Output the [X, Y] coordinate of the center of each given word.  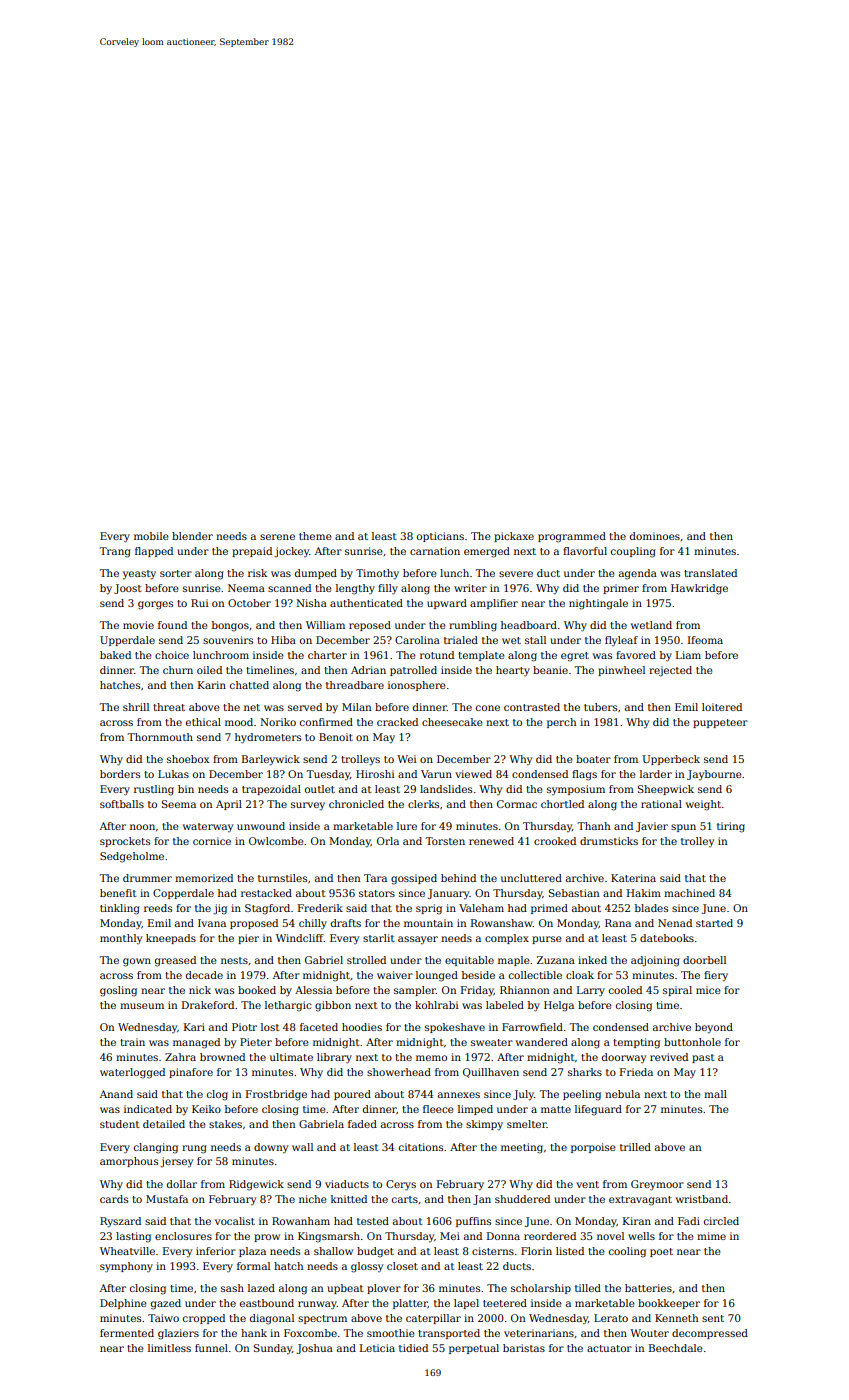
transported [449, 1334]
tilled [588, 1288]
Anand [116, 1094]
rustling [154, 790]
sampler [415, 991]
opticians [440, 537]
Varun [436, 774]
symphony [126, 1267]
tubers [600, 707]
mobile [151, 536]
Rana [618, 923]
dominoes [655, 536]
